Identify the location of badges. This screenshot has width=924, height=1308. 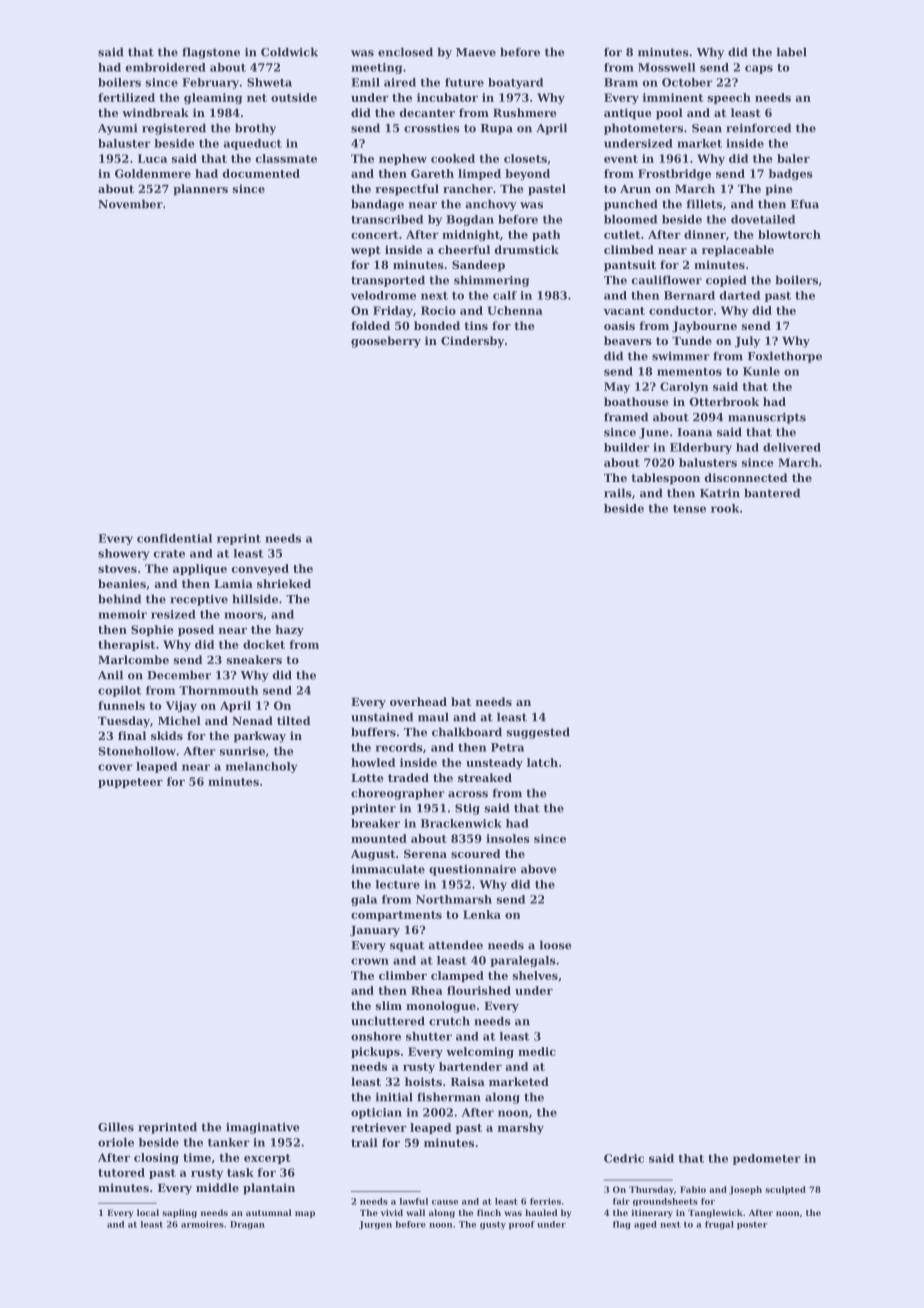
(791, 174).
